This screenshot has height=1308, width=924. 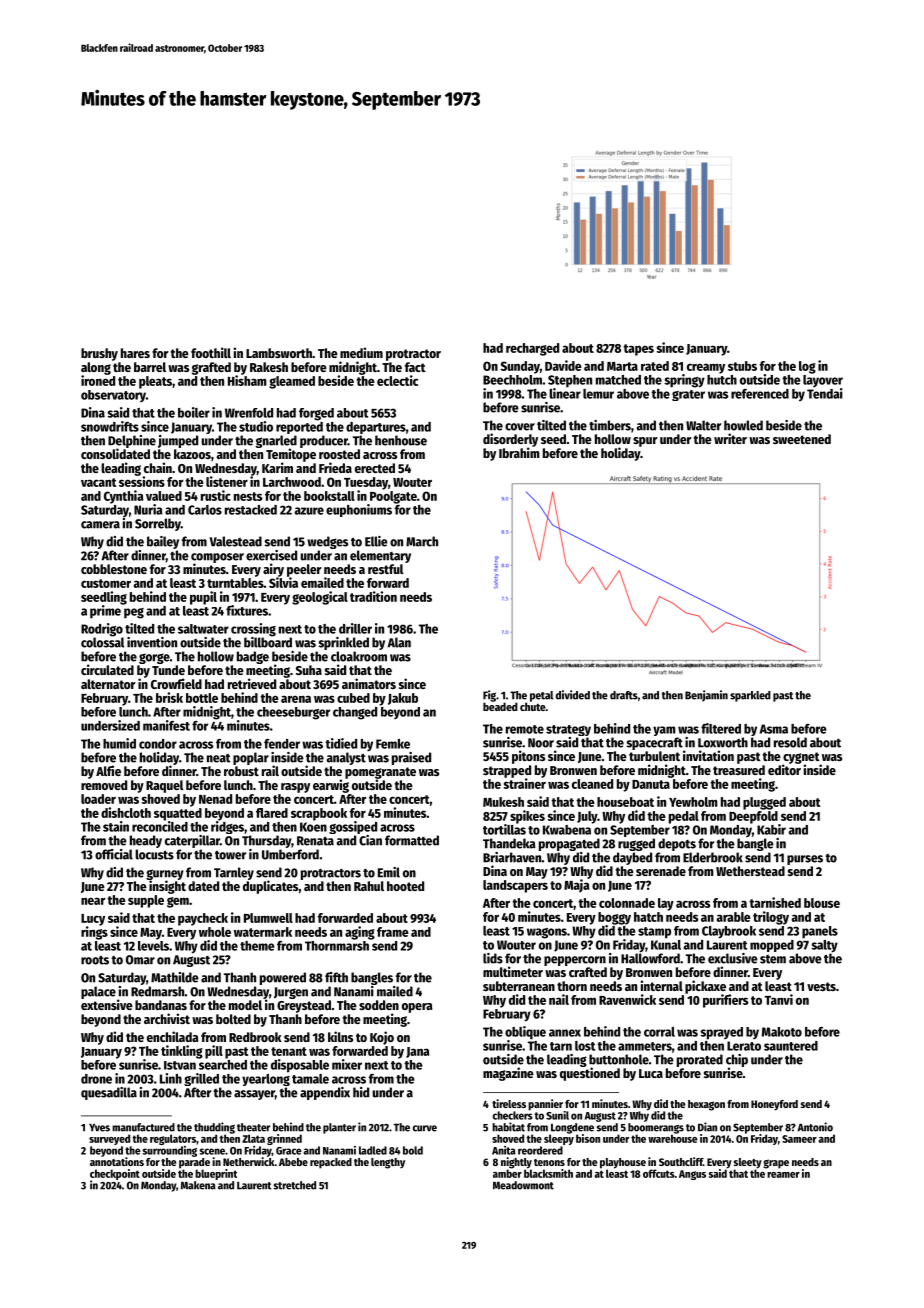 What do you see at coordinates (532, 349) in the screenshot?
I see `recharged` at bounding box center [532, 349].
